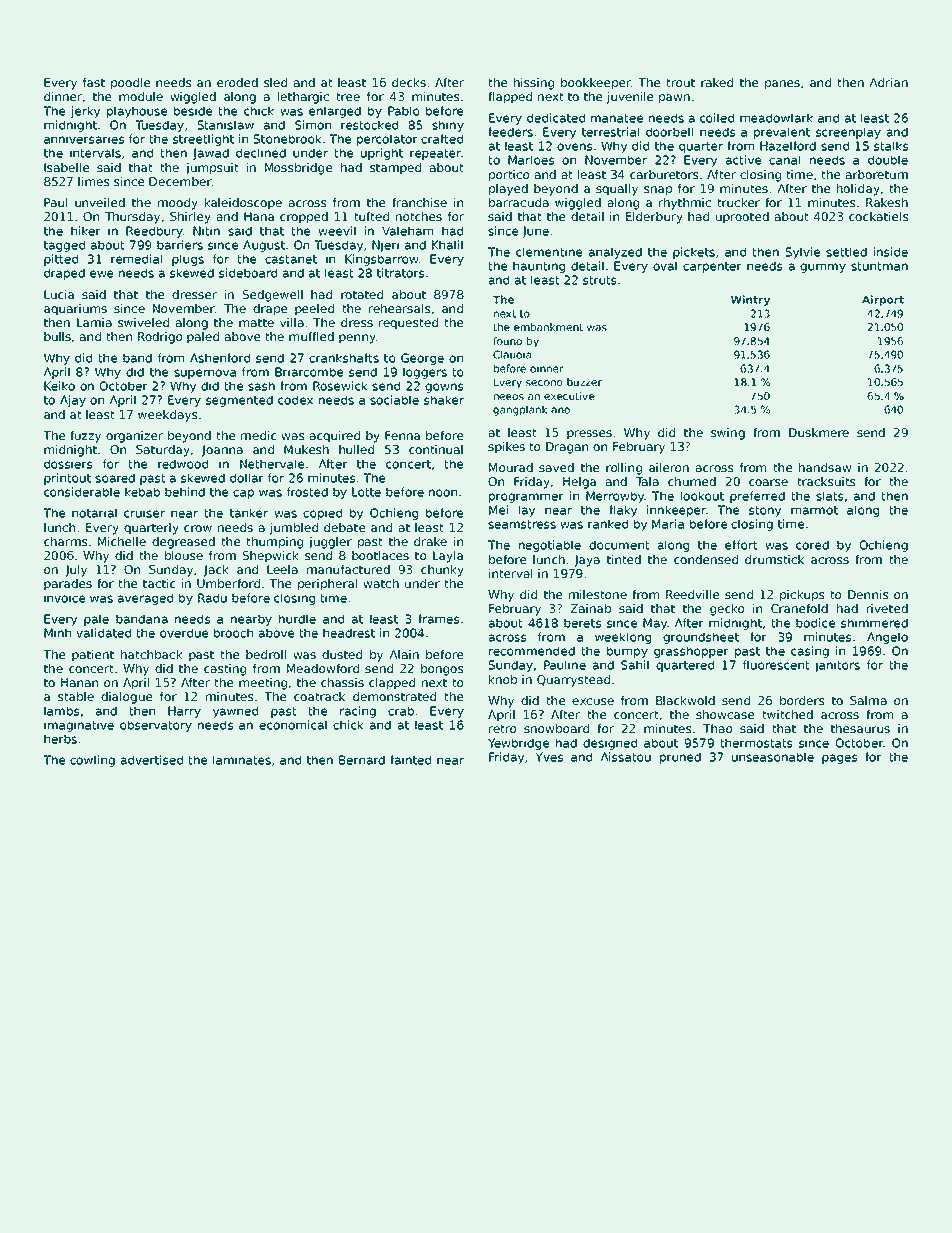 The height and width of the screenshot is (1233, 952). What do you see at coordinates (242, 760) in the screenshot?
I see `laminates` at bounding box center [242, 760].
